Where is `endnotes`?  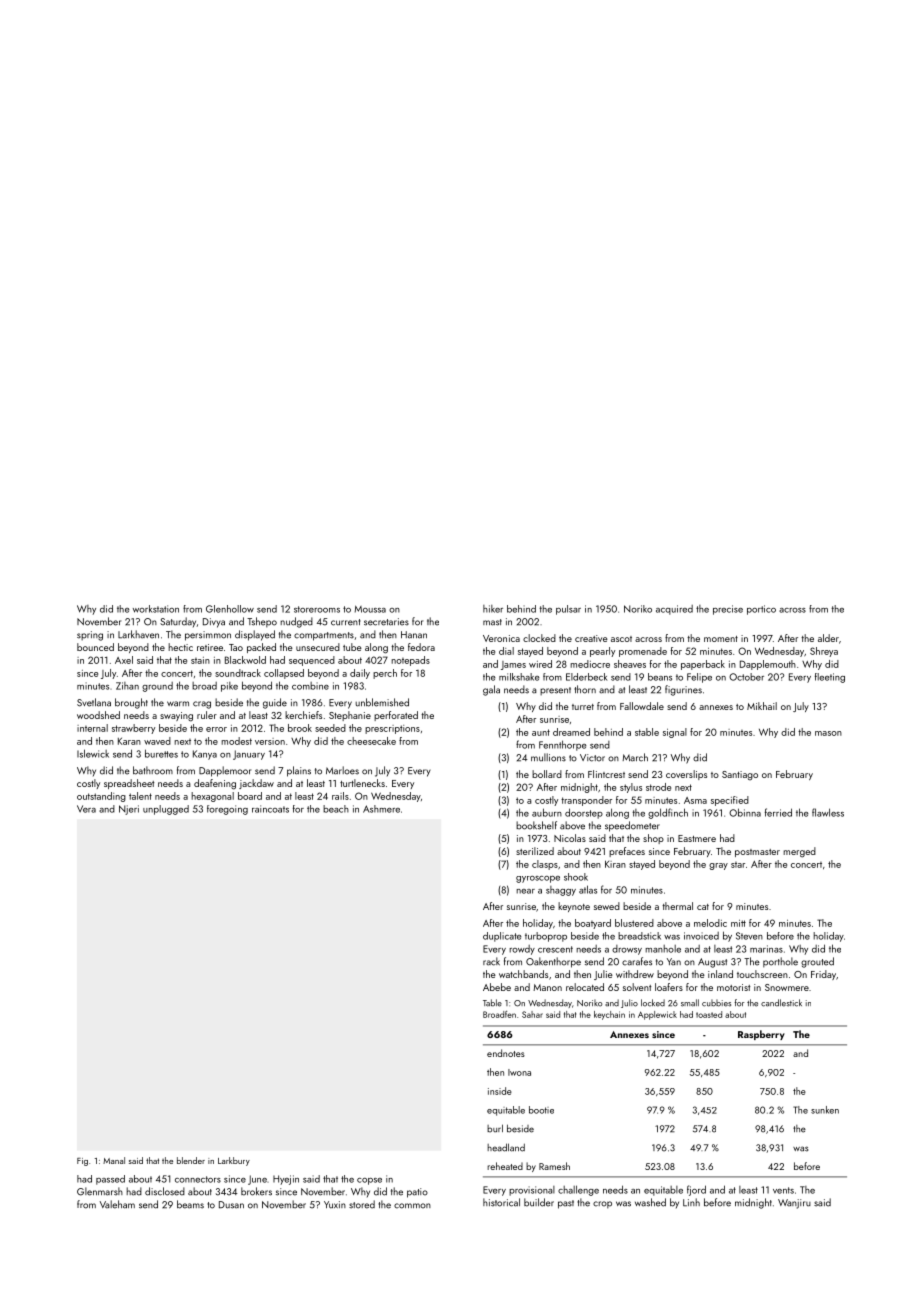
endnotes is located at coordinates (506, 1053).
